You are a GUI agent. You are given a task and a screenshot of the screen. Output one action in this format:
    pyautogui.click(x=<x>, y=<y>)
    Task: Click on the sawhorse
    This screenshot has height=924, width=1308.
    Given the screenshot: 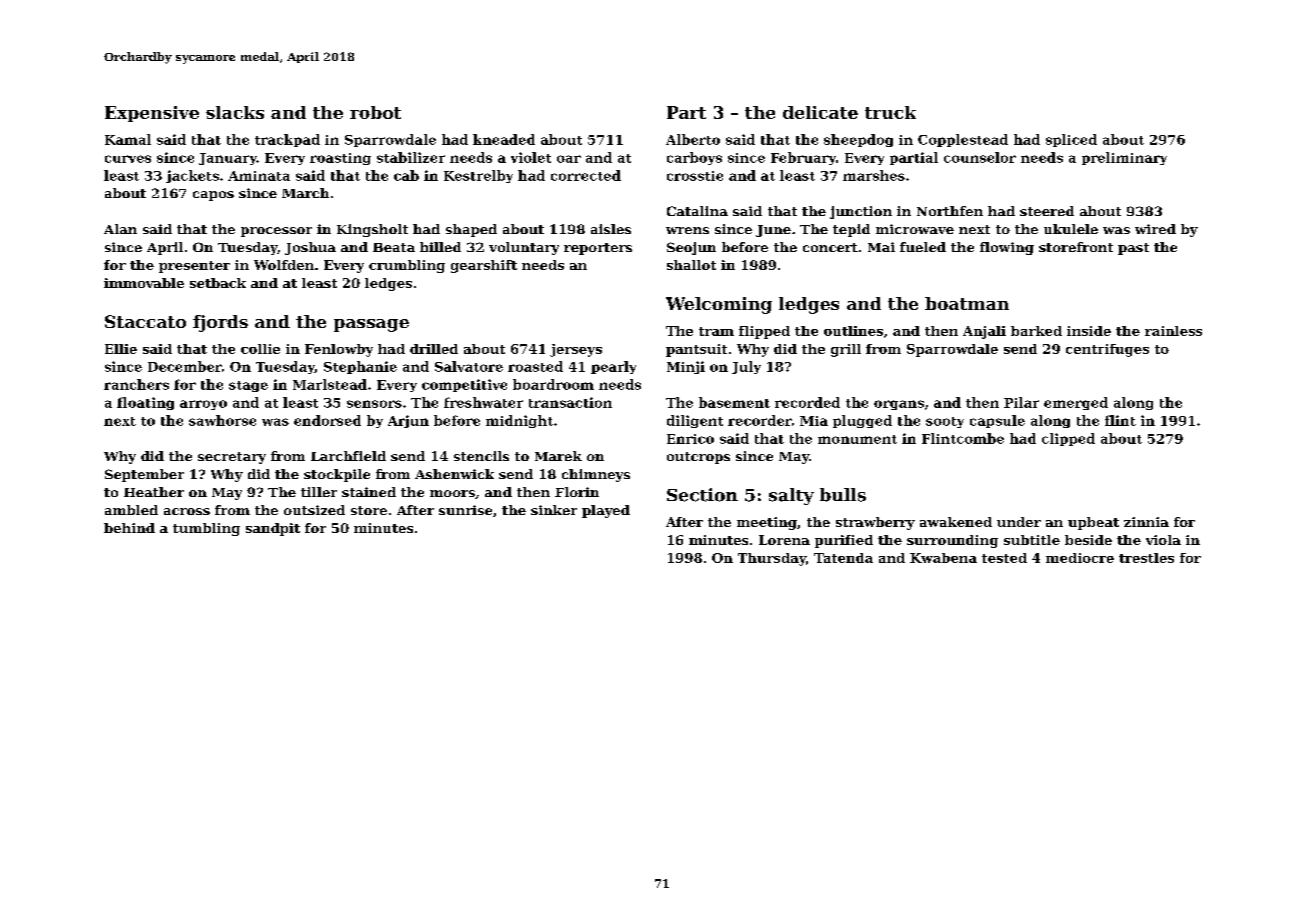 What is the action you would take?
    pyautogui.click(x=222, y=420)
